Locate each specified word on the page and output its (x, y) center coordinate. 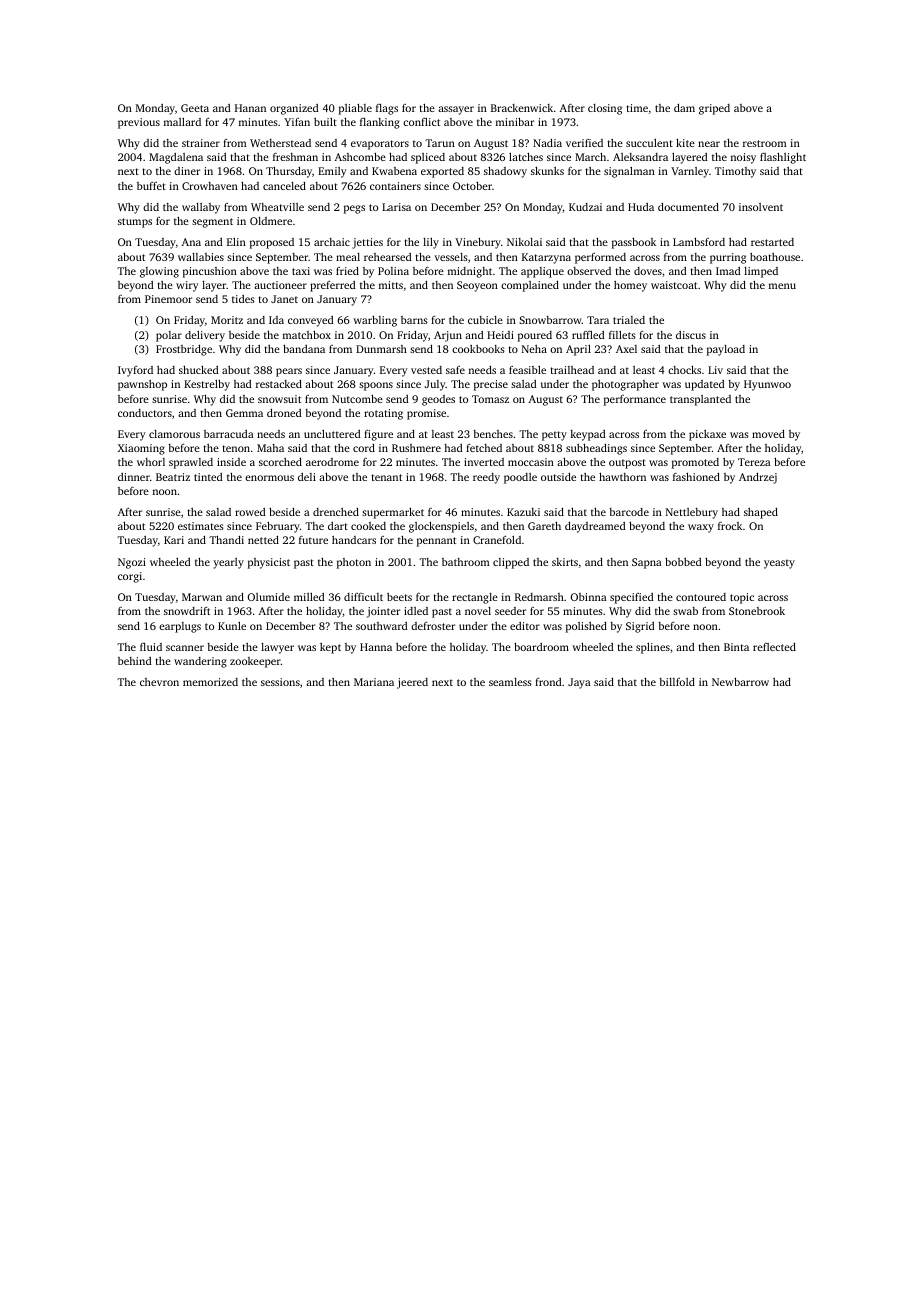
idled (416, 611)
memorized (210, 682)
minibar (515, 122)
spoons (376, 386)
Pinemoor (168, 299)
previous (139, 123)
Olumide (268, 597)
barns (414, 320)
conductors (145, 413)
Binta (736, 647)
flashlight (783, 158)
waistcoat (674, 285)
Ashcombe (360, 157)
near (709, 144)
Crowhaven (210, 186)
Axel (626, 349)
